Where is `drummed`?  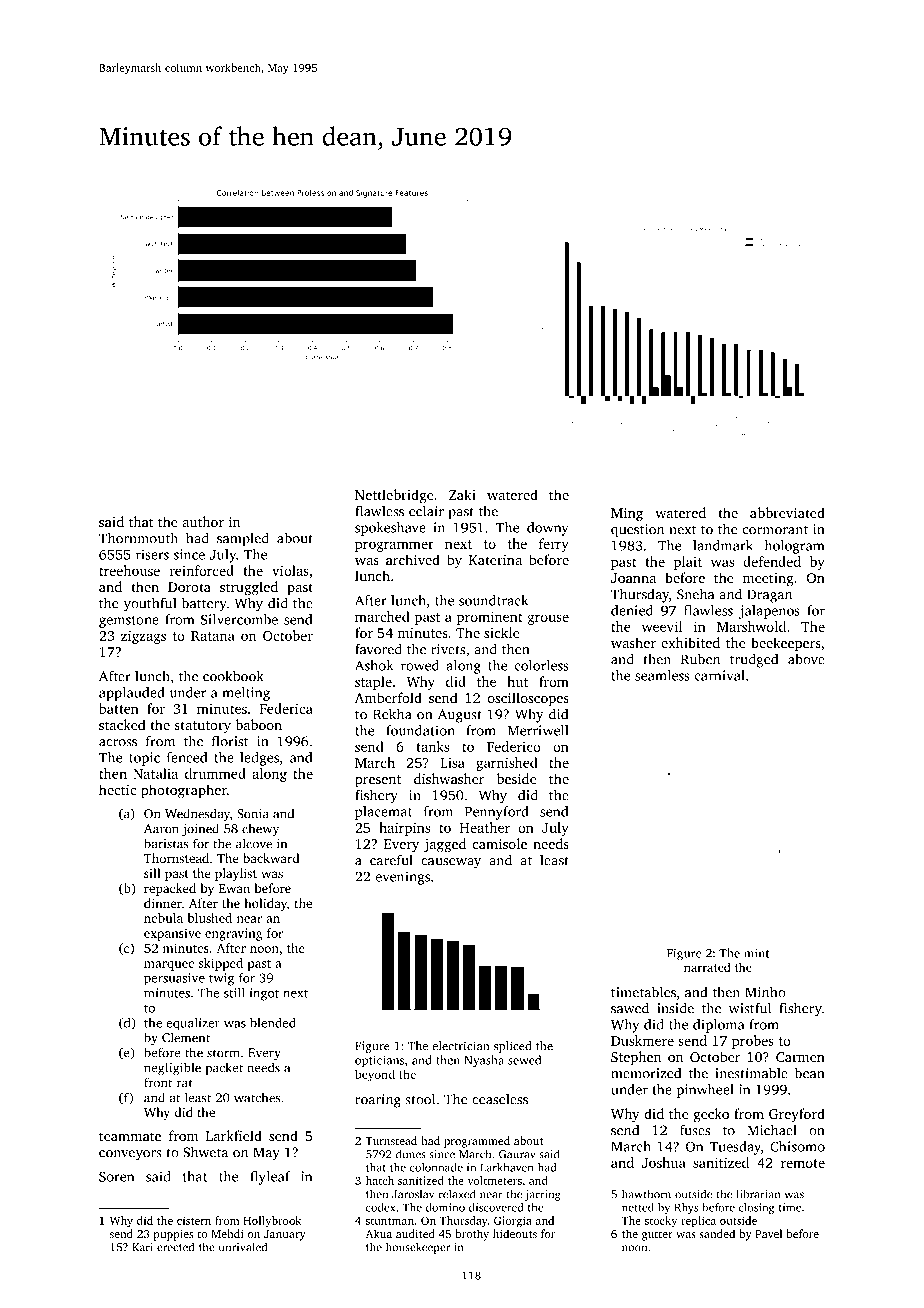 drummed is located at coordinates (215, 773).
